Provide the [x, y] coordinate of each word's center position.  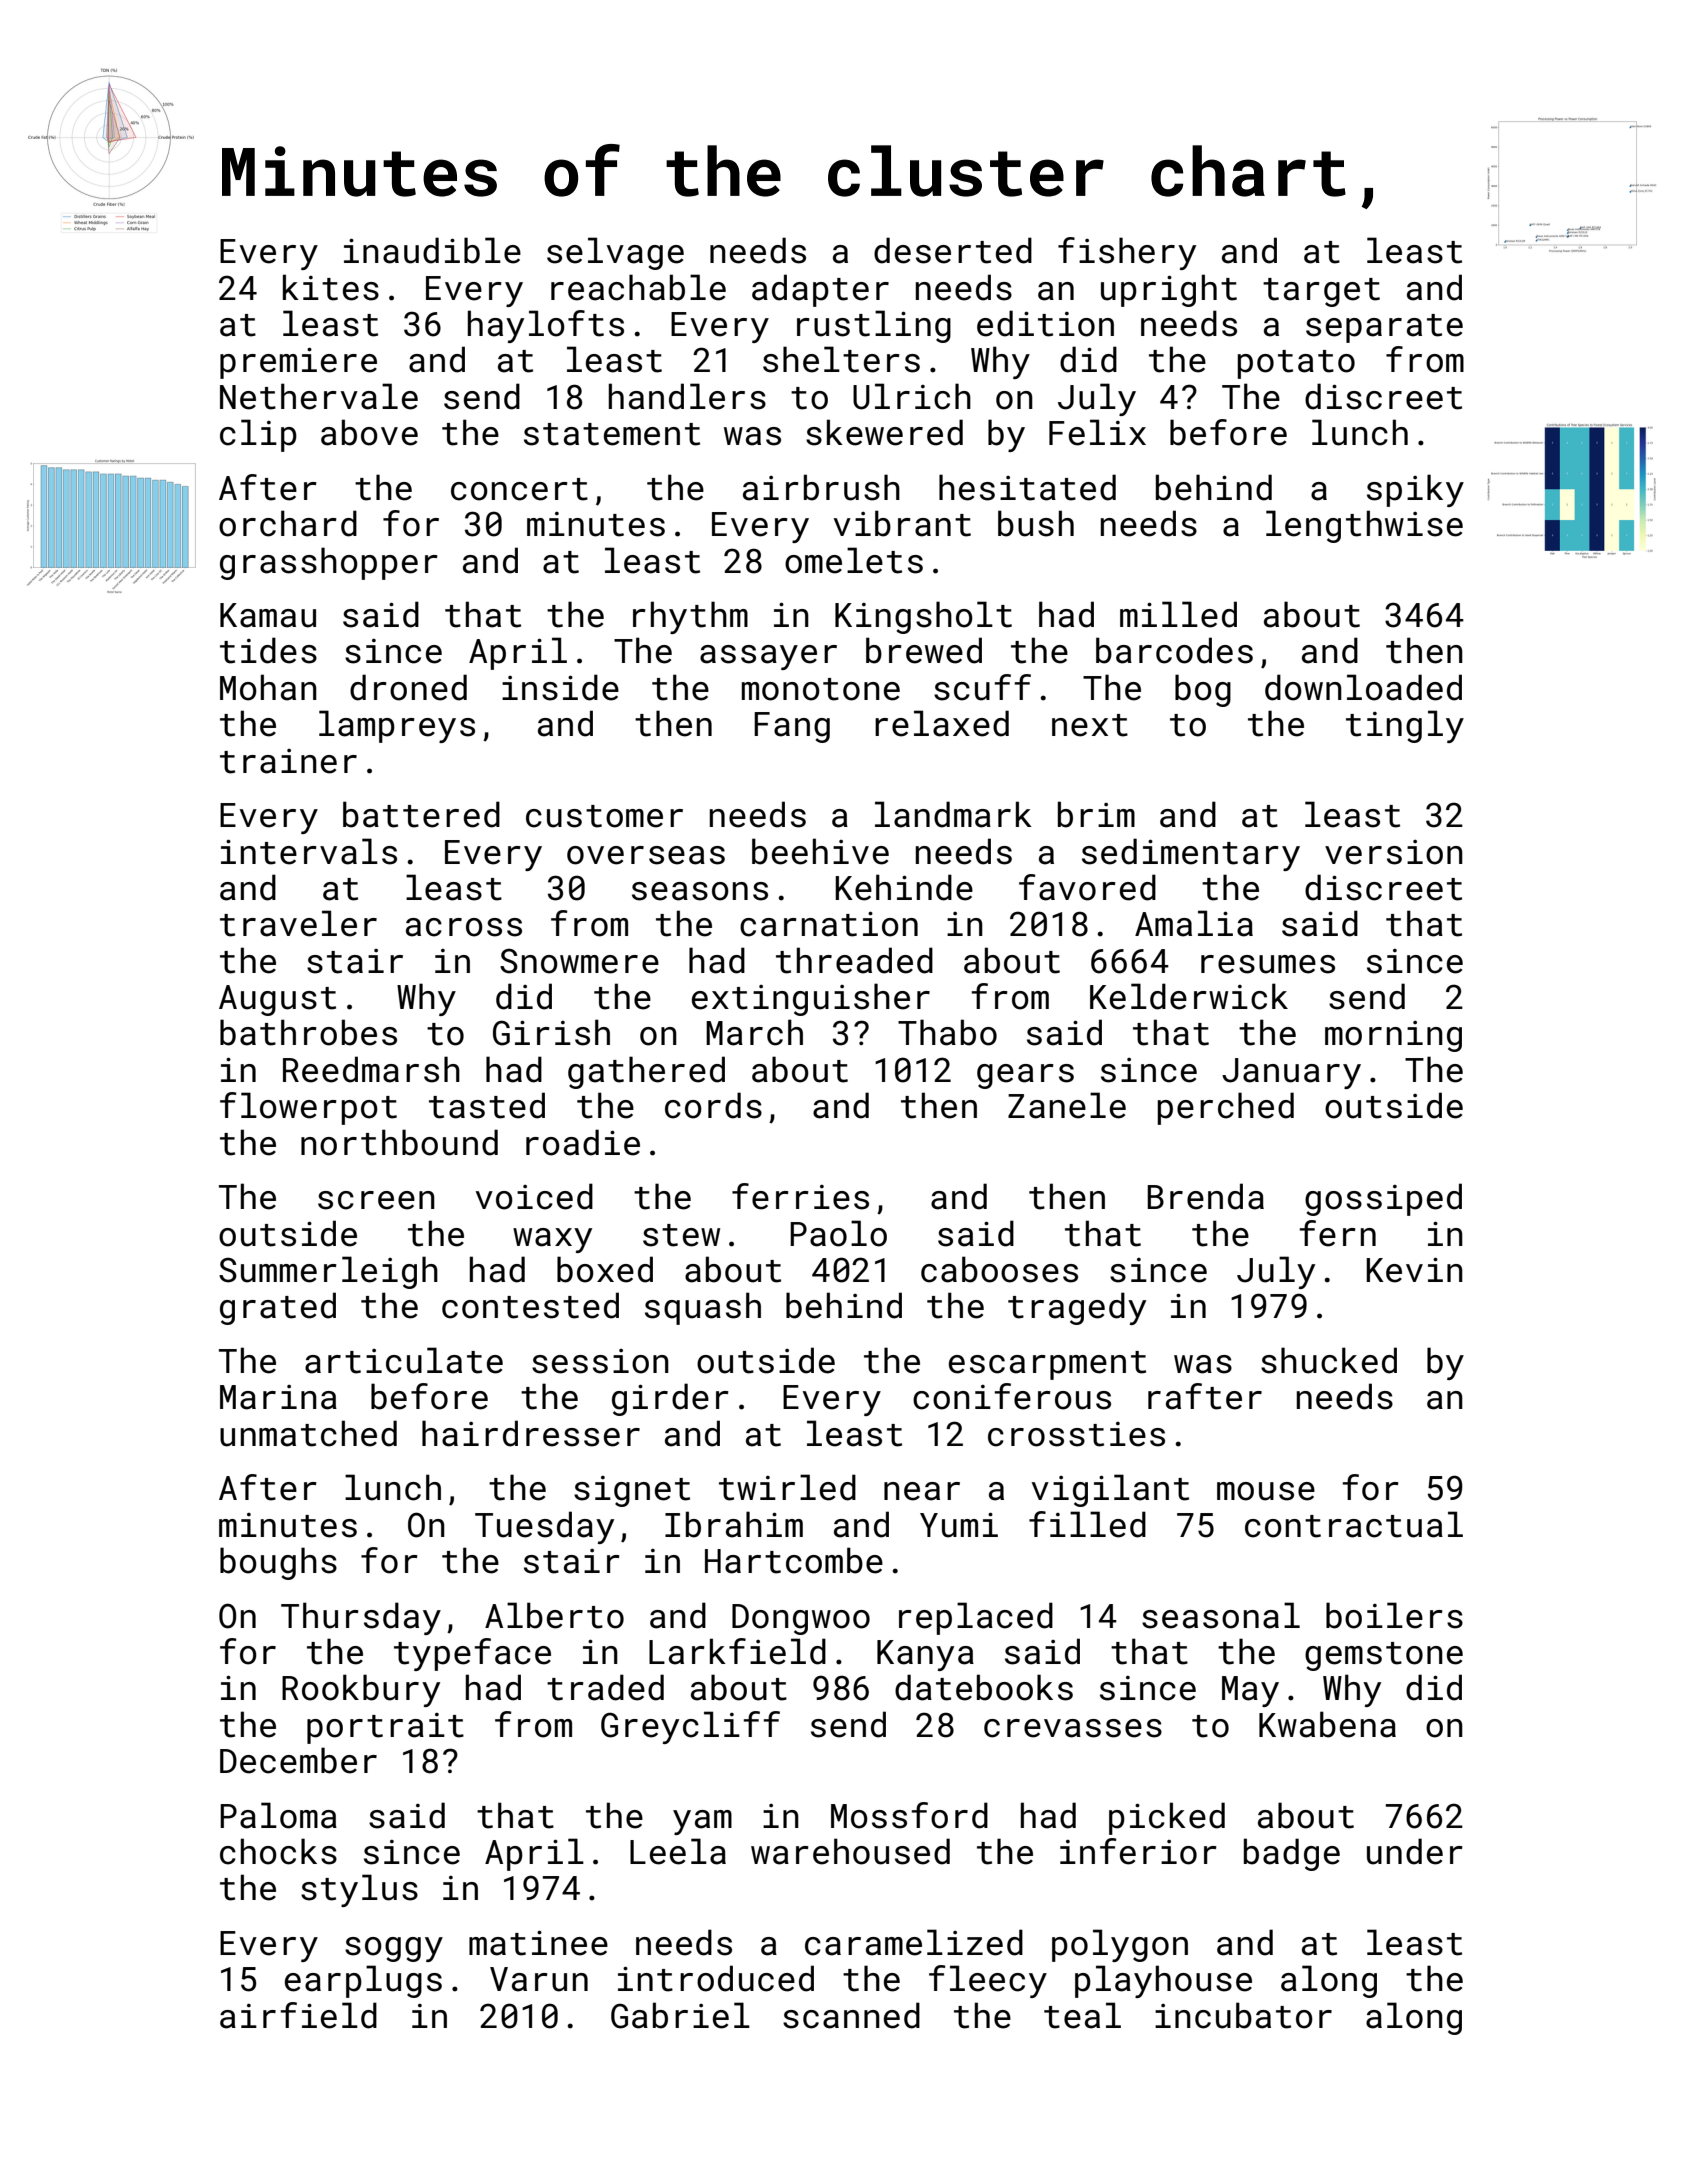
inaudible [432, 250]
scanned [851, 2015]
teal [1082, 2015]
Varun [539, 1979]
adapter [820, 290]
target [1321, 292]
